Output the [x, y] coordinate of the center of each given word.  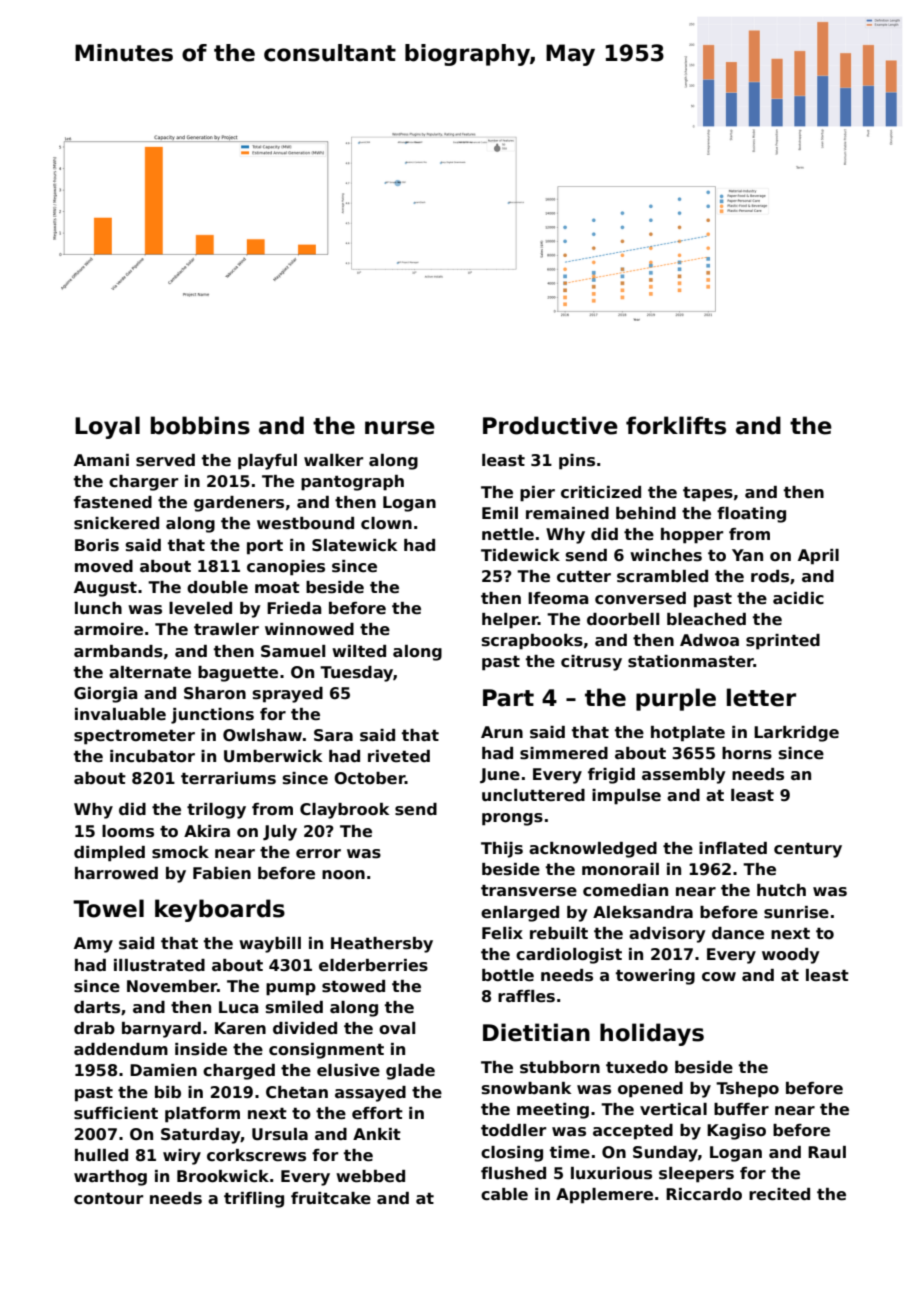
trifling [254, 1200]
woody [790, 956]
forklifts [676, 425]
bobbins [200, 425]
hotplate [688, 734]
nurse [400, 428]
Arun [502, 732]
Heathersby [382, 945]
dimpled [109, 854]
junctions [212, 716]
